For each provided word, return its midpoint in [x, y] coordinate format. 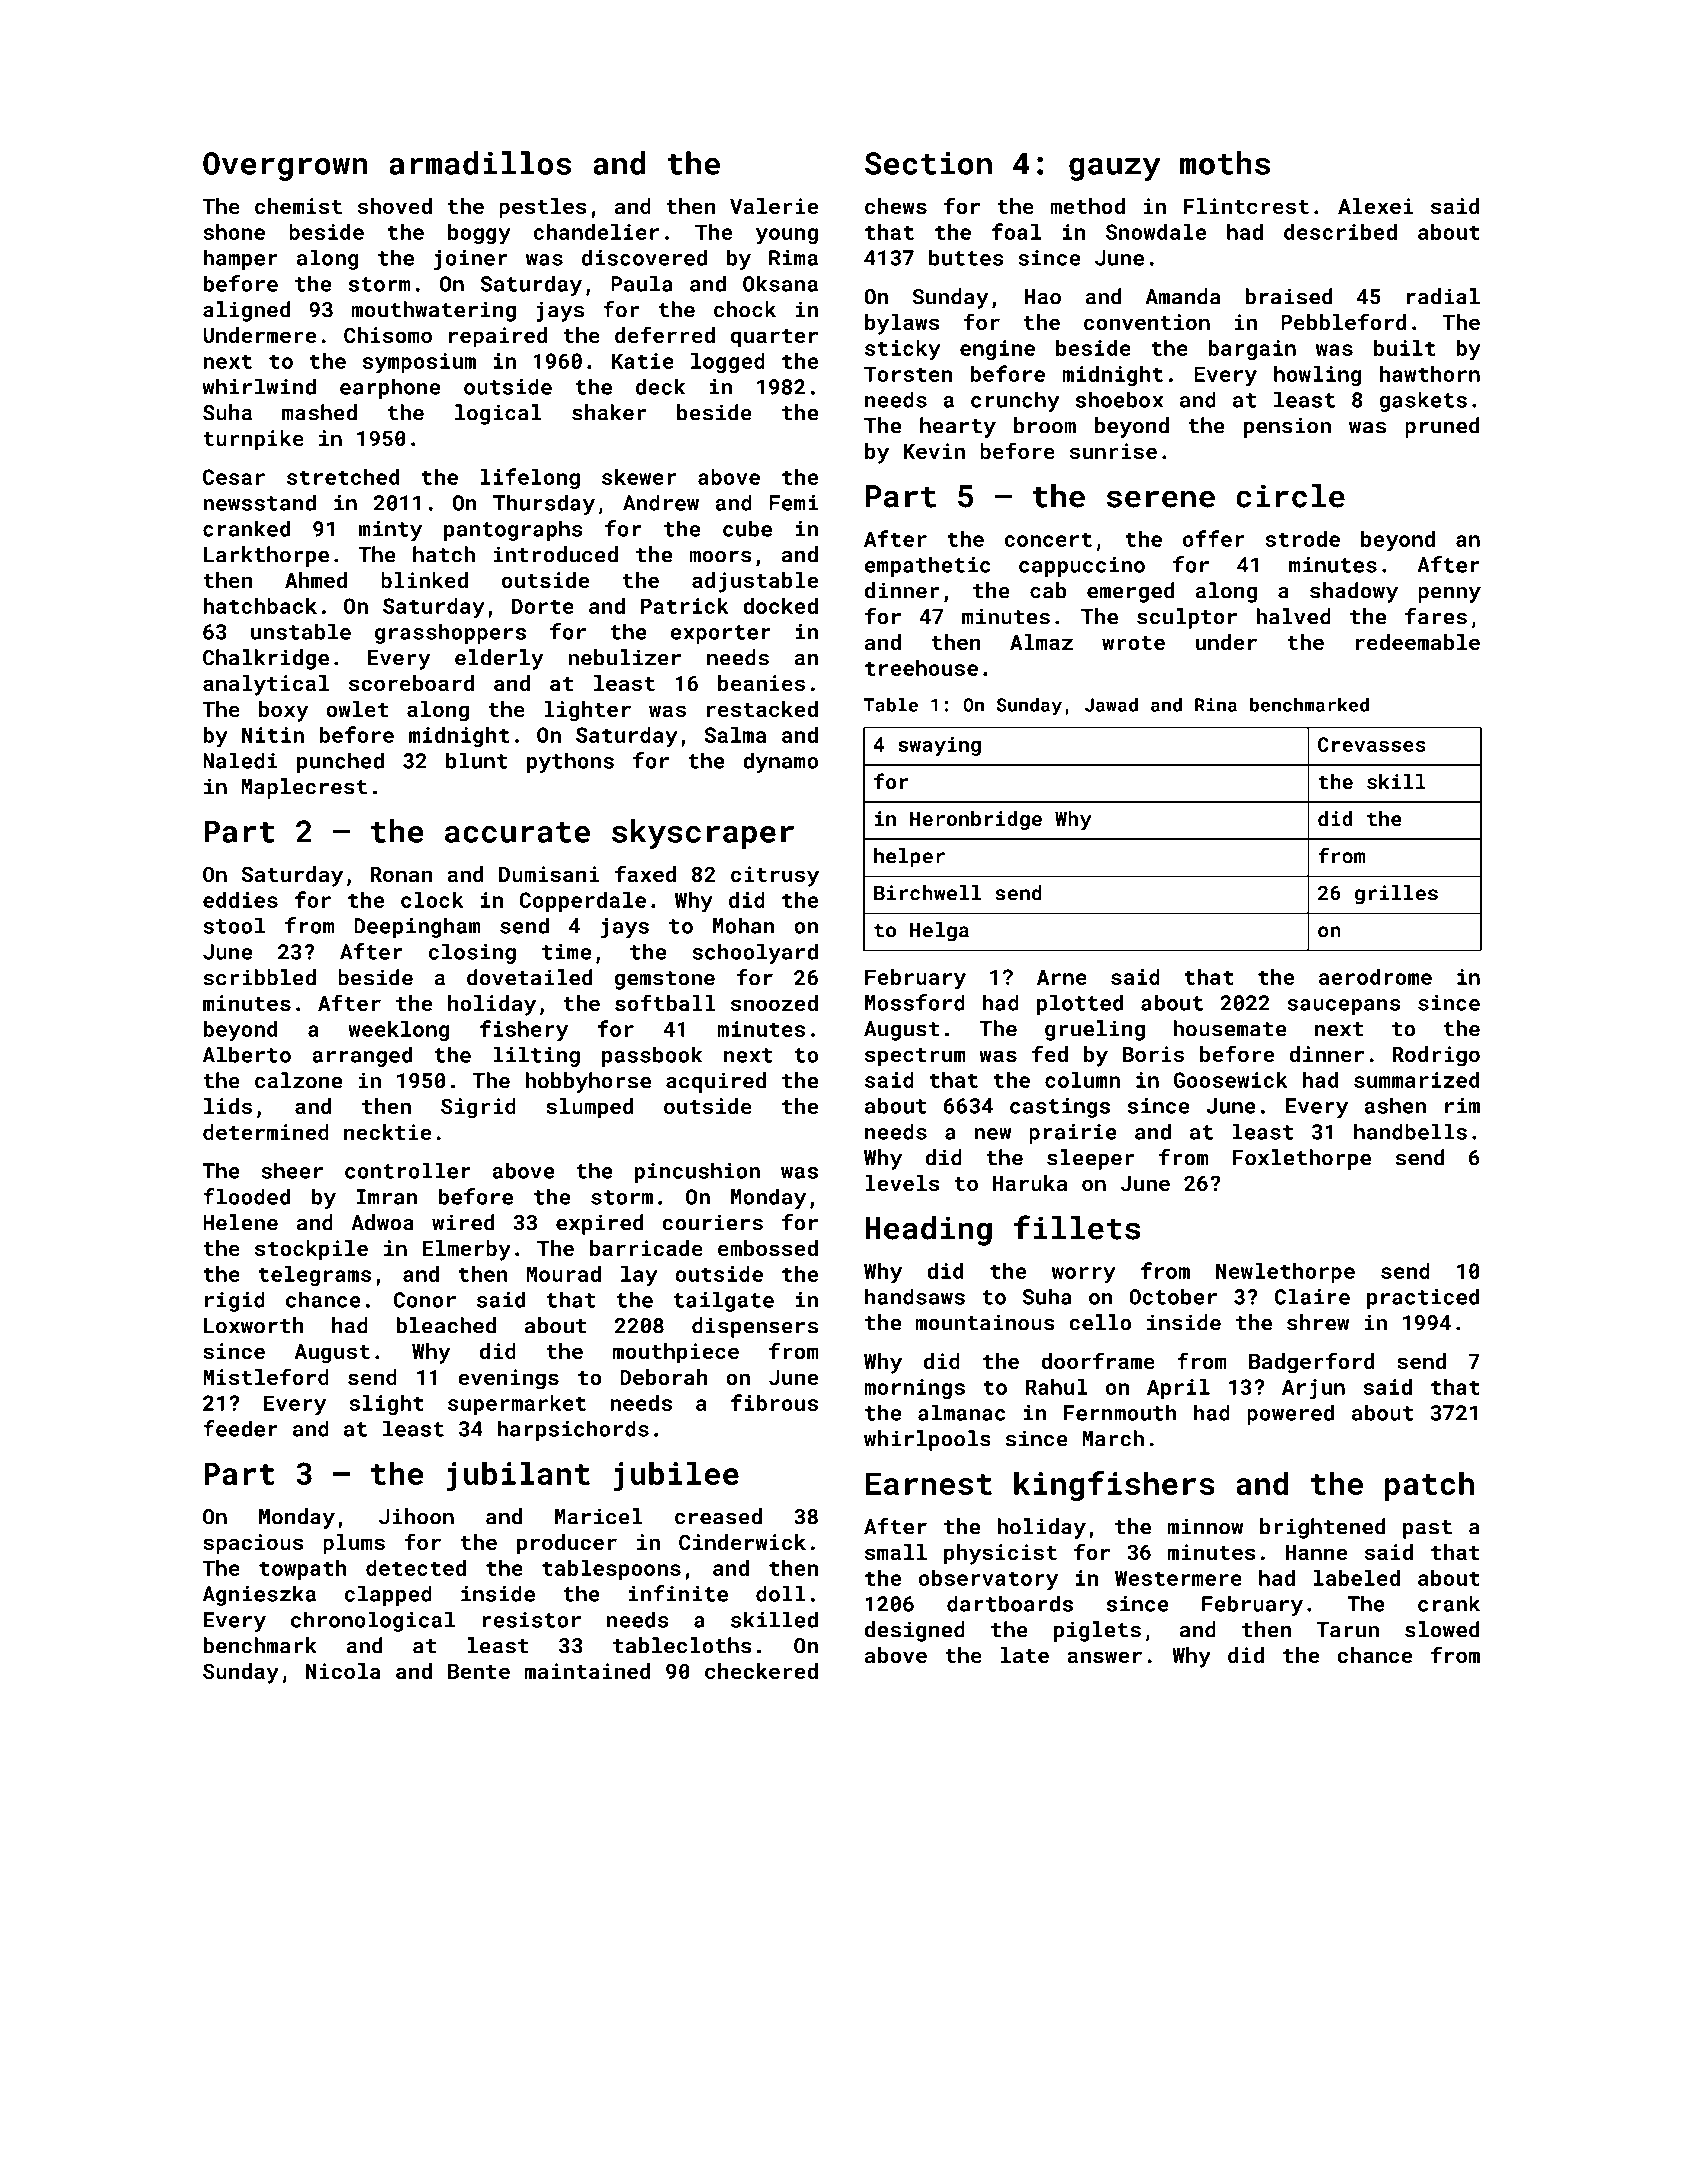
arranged [362, 1056]
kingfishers [1114, 1486]
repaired [498, 337]
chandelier [596, 232]
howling [1317, 376]
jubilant [518, 1476]
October [1173, 1296]
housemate [1230, 1028]
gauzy [1115, 169]
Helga [939, 932]
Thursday [544, 504]
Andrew [661, 502]
